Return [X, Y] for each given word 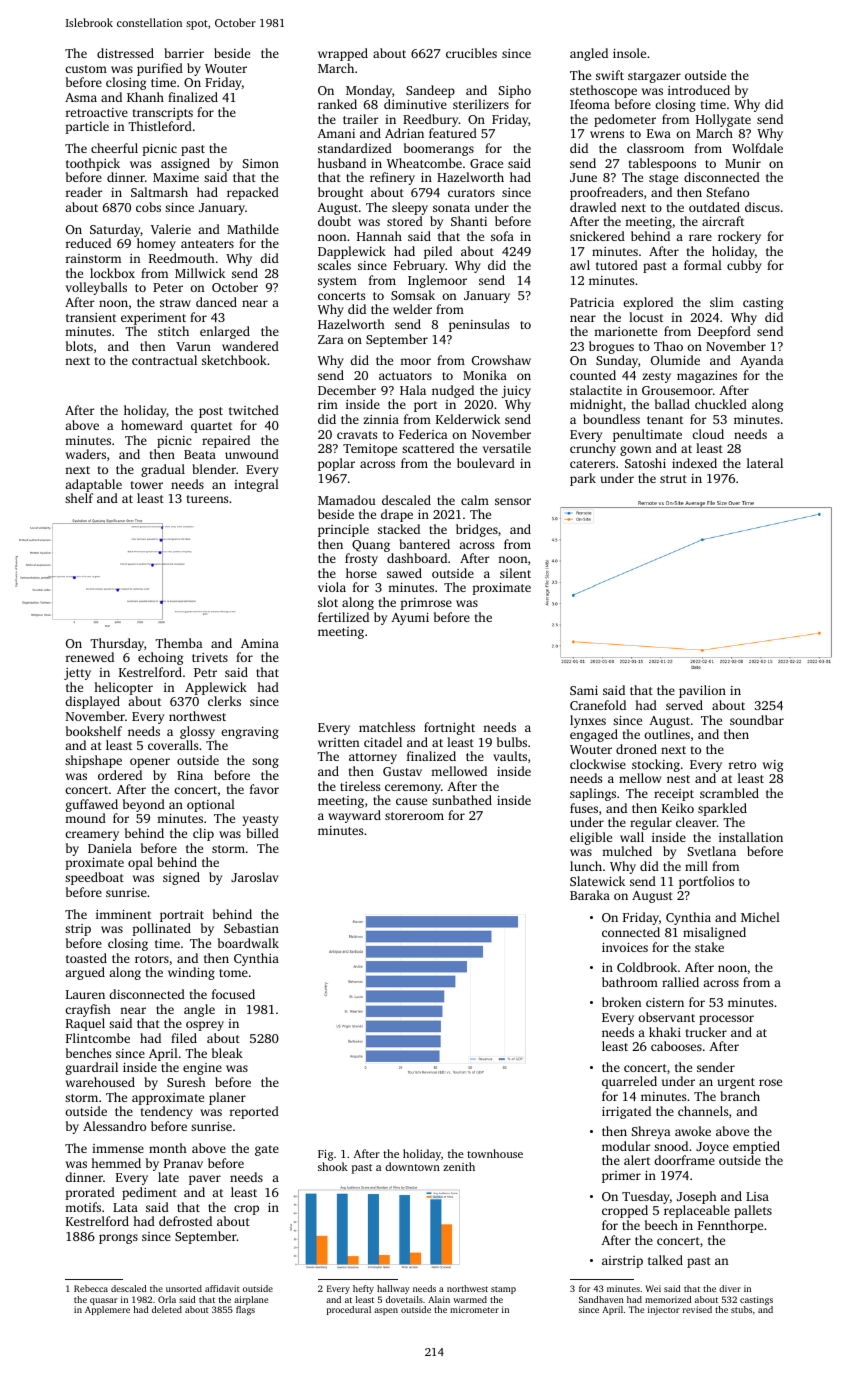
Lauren [85, 994]
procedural [349, 1310]
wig [773, 766]
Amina [260, 643]
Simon [261, 163]
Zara [331, 339]
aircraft [723, 221]
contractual [164, 360]
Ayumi [410, 619]
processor [726, 1020]
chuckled [721, 404]
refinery [392, 178]
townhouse [495, 1153]
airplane [251, 1300]
